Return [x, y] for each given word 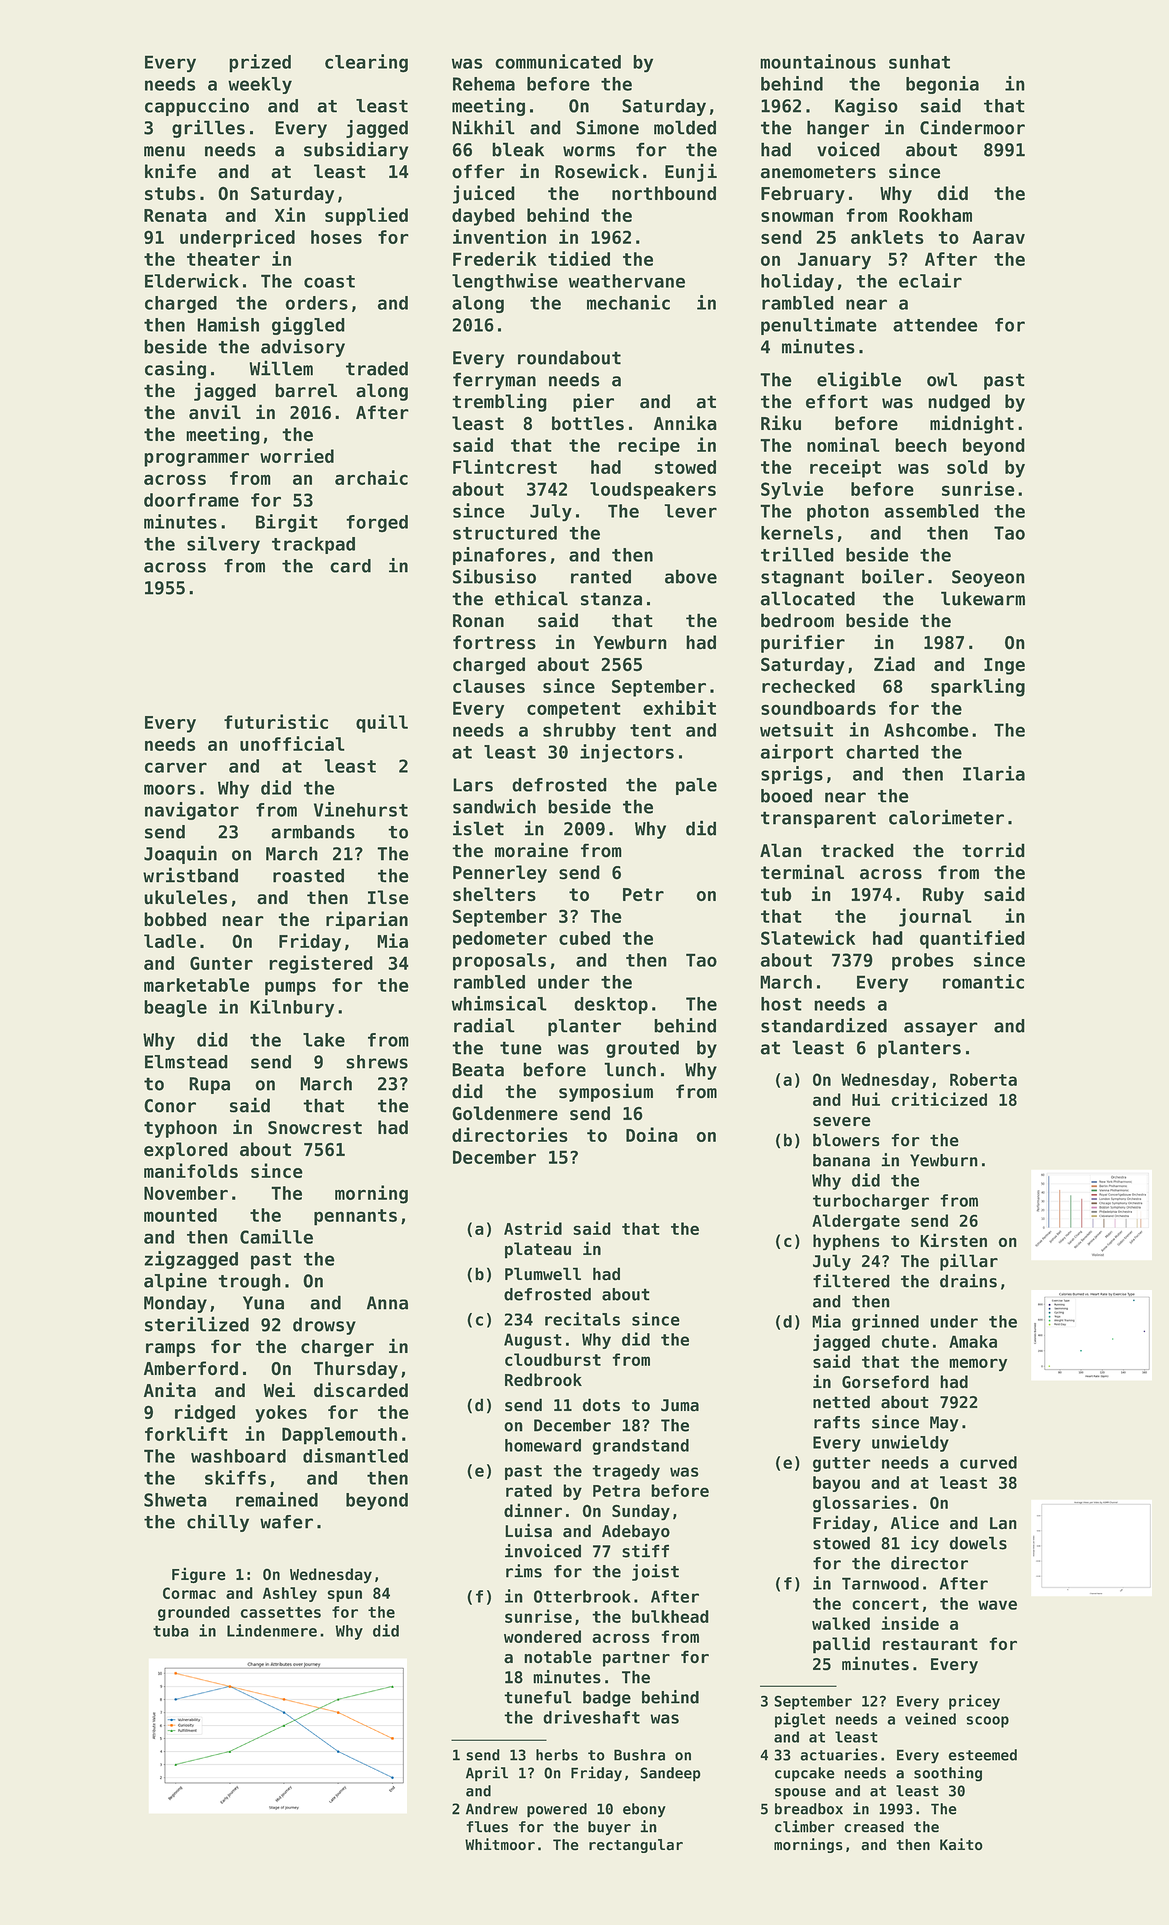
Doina [652, 1134]
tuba [171, 1631]
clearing [366, 63]
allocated [808, 598]
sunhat [919, 62]
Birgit [287, 523]
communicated [558, 61]
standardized [824, 1025]
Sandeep [670, 1774]
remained [277, 1499]
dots [601, 1405]
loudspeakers [653, 491]
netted [841, 1402]
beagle [175, 1009]
